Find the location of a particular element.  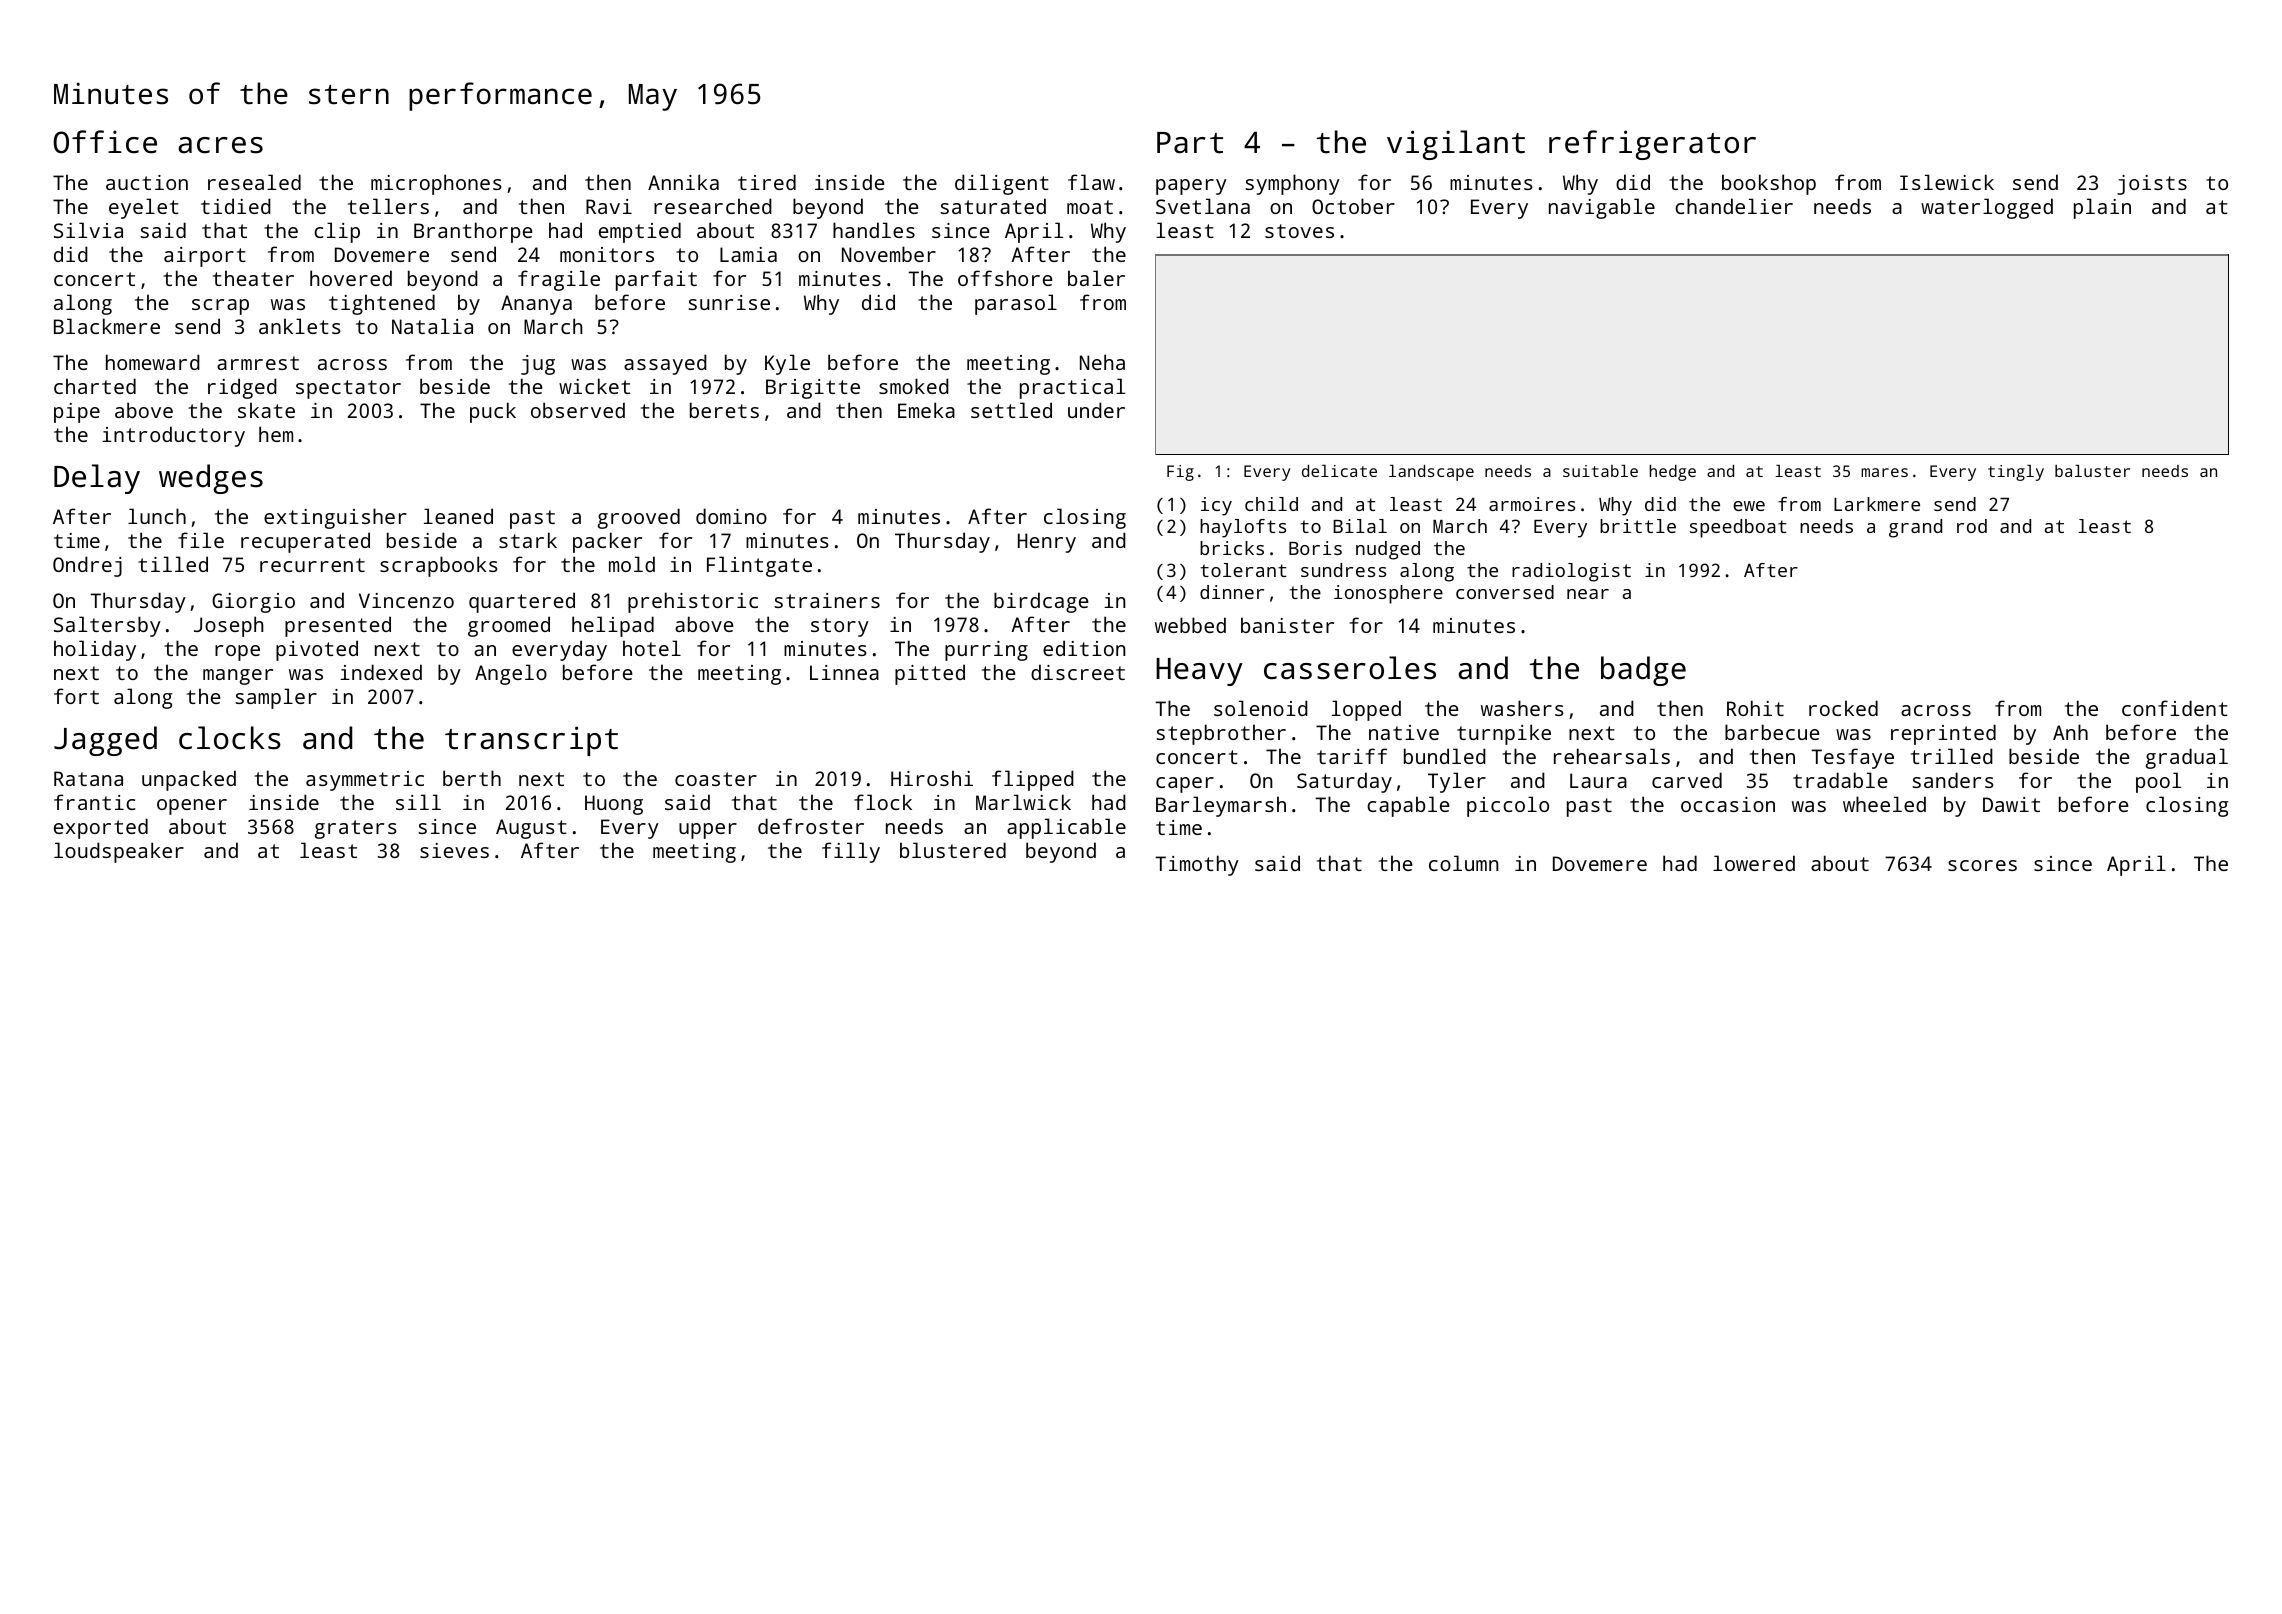

baler is located at coordinates (1096, 278).
